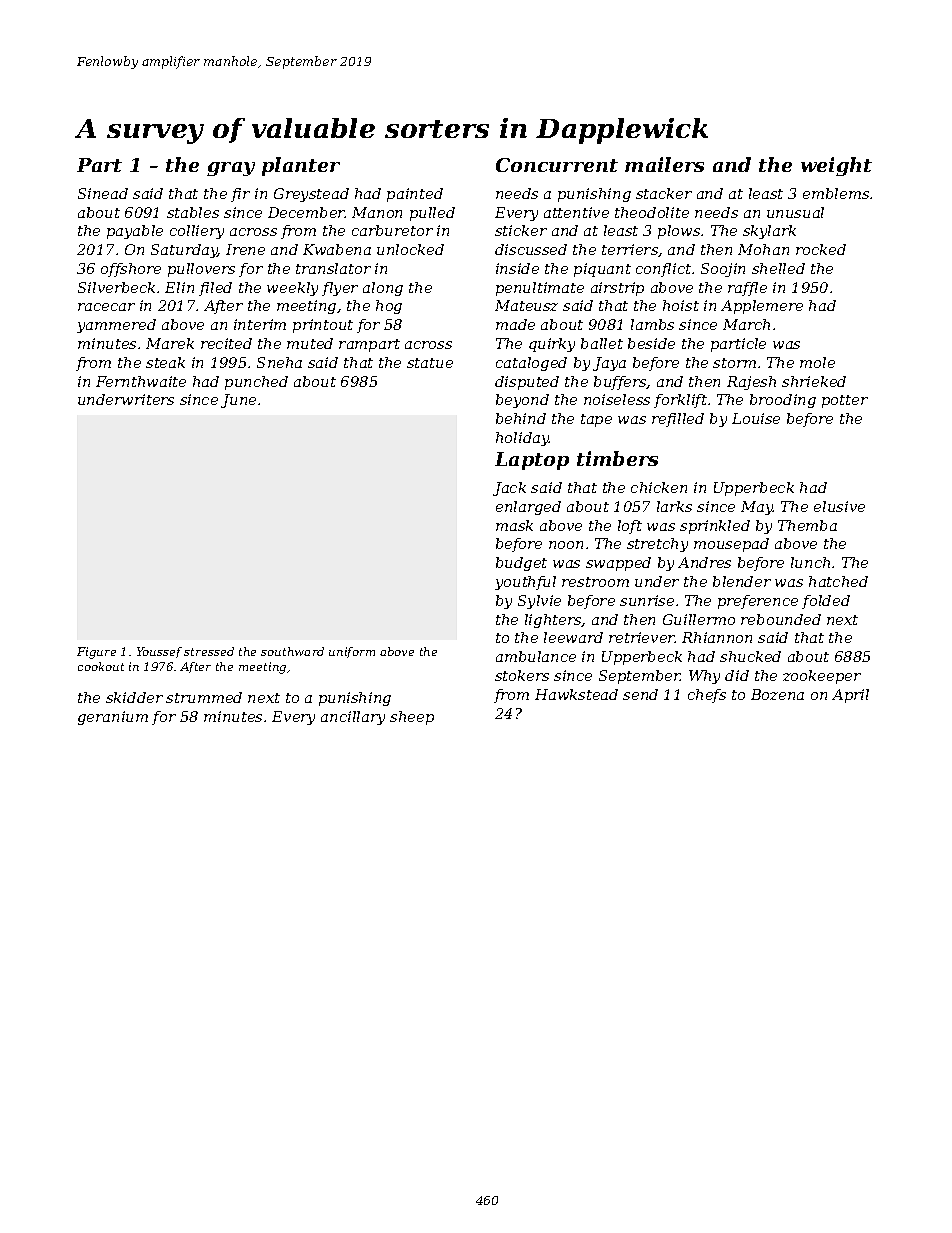 The width and height of the screenshot is (952, 1233). What do you see at coordinates (165, 362) in the screenshot?
I see `steak` at bounding box center [165, 362].
